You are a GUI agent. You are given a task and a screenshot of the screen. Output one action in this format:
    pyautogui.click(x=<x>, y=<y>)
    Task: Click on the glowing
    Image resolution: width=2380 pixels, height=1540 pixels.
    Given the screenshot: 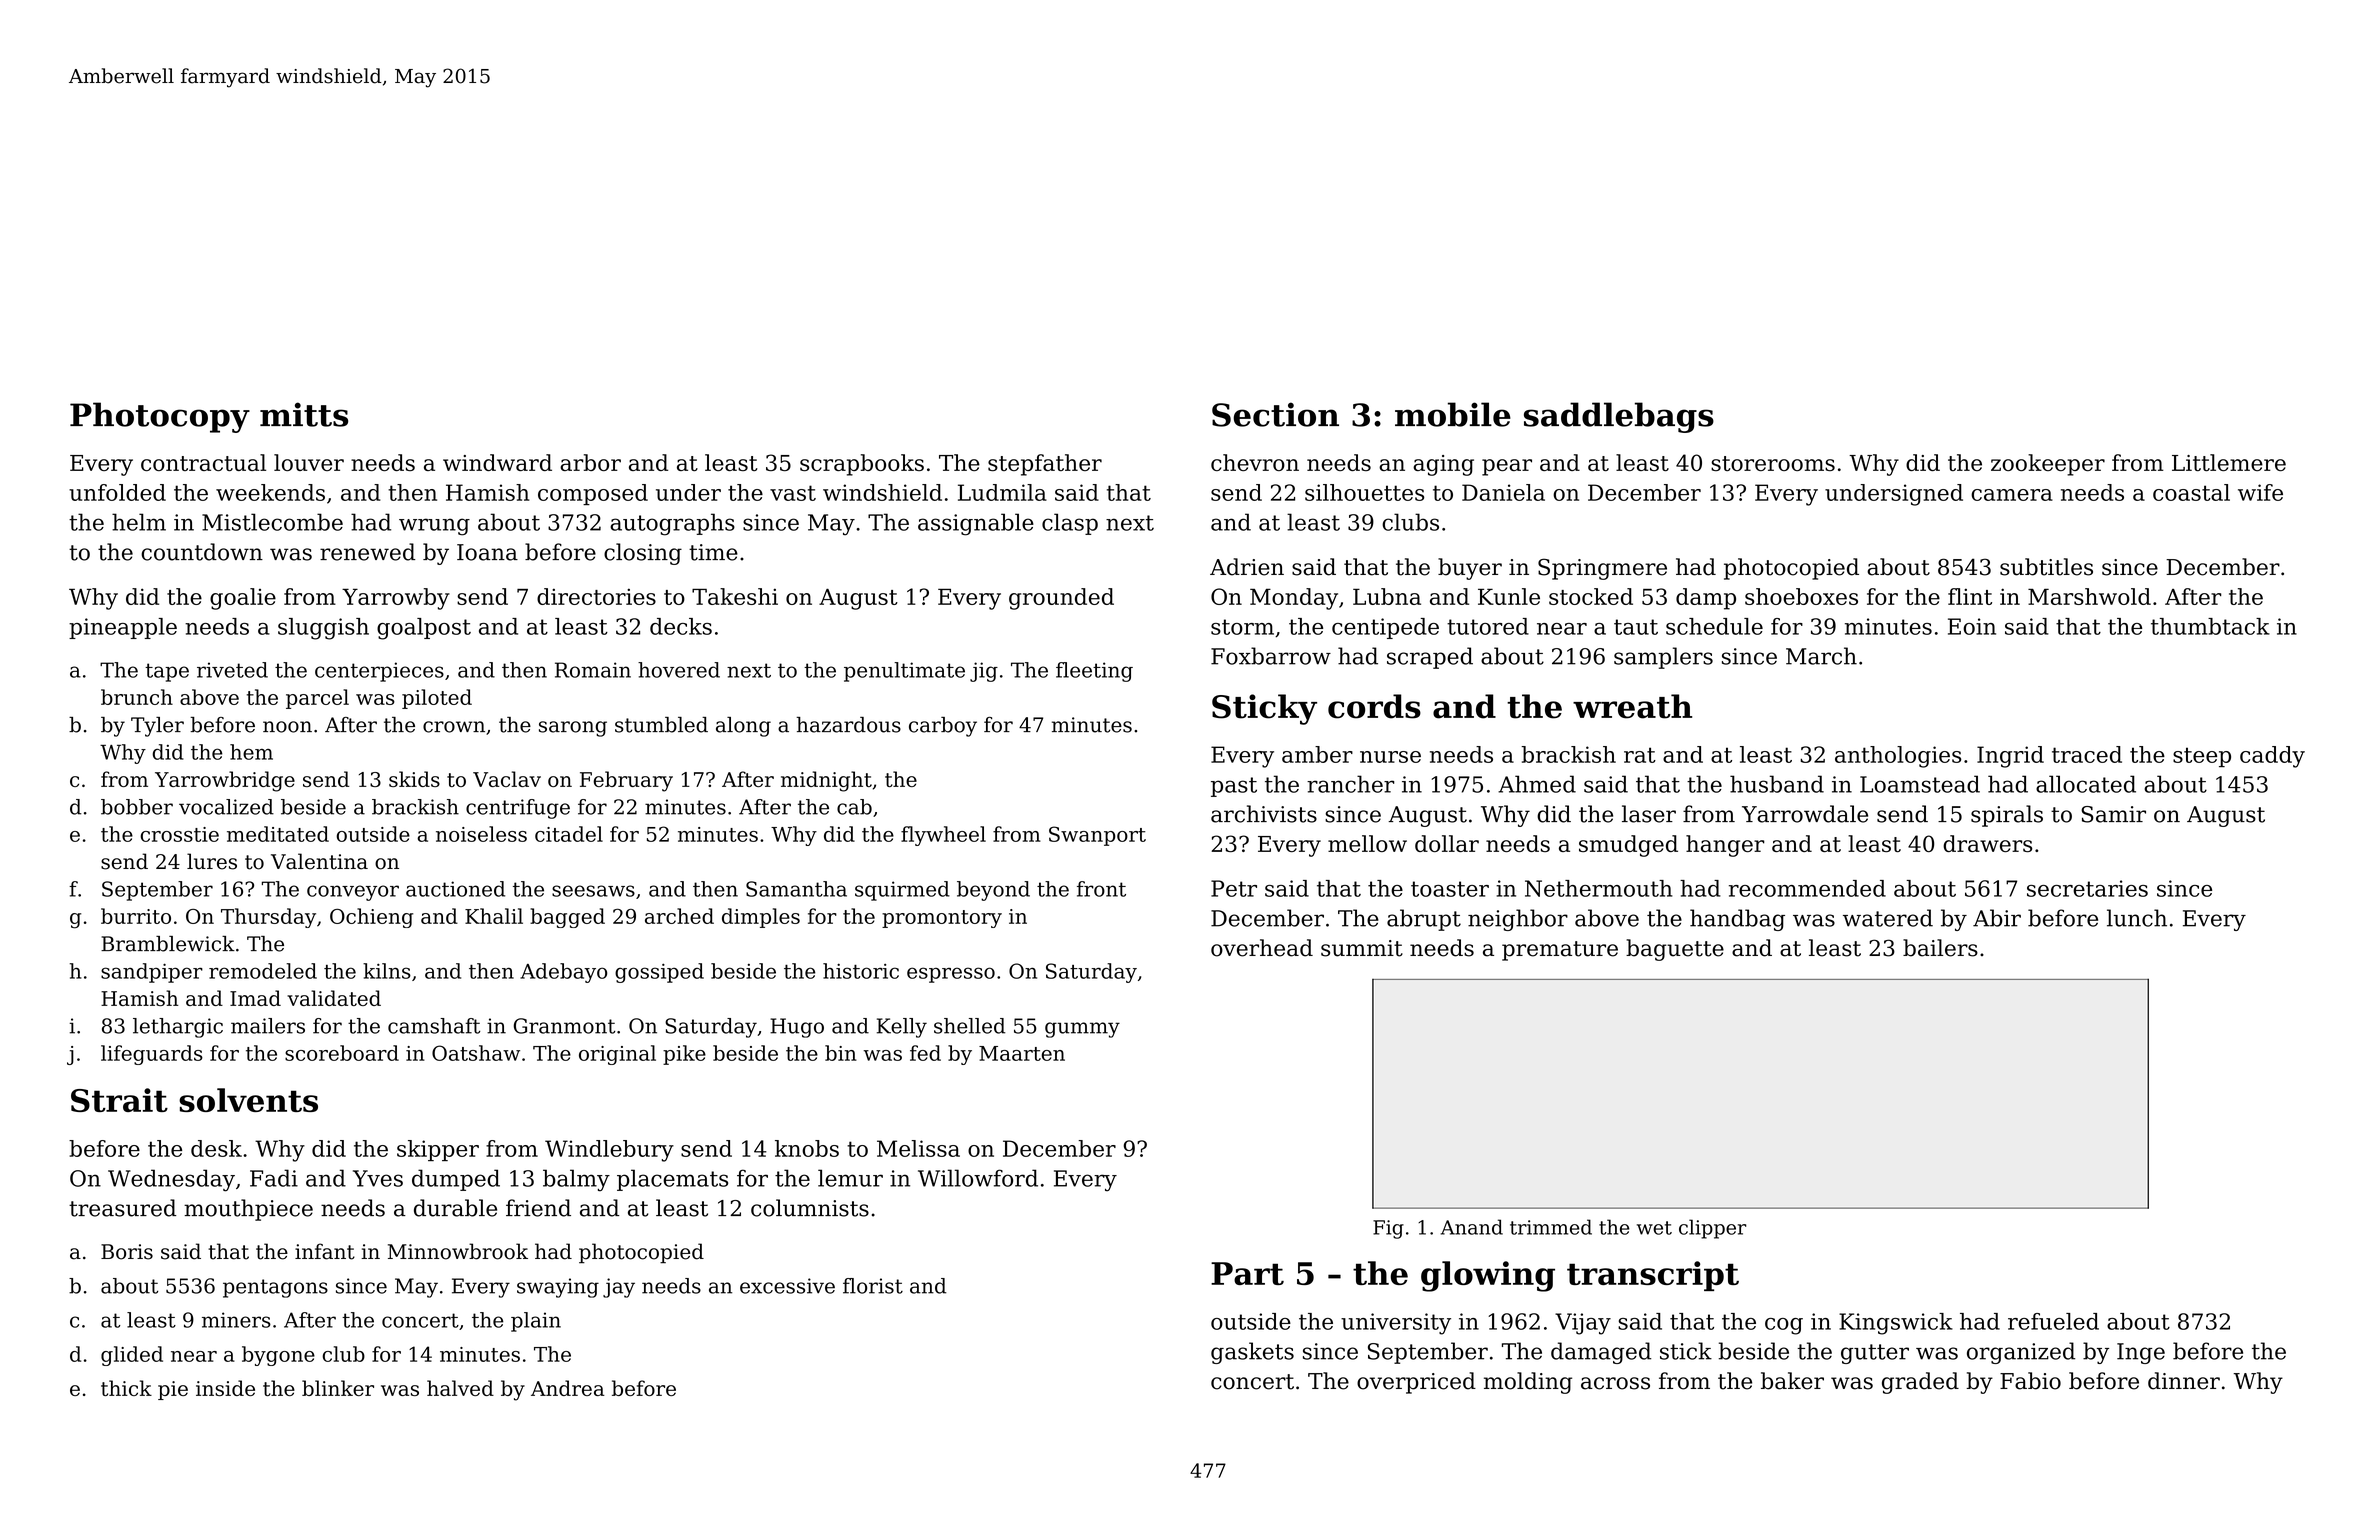 What is the action you would take?
    pyautogui.click(x=1488, y=1276)
